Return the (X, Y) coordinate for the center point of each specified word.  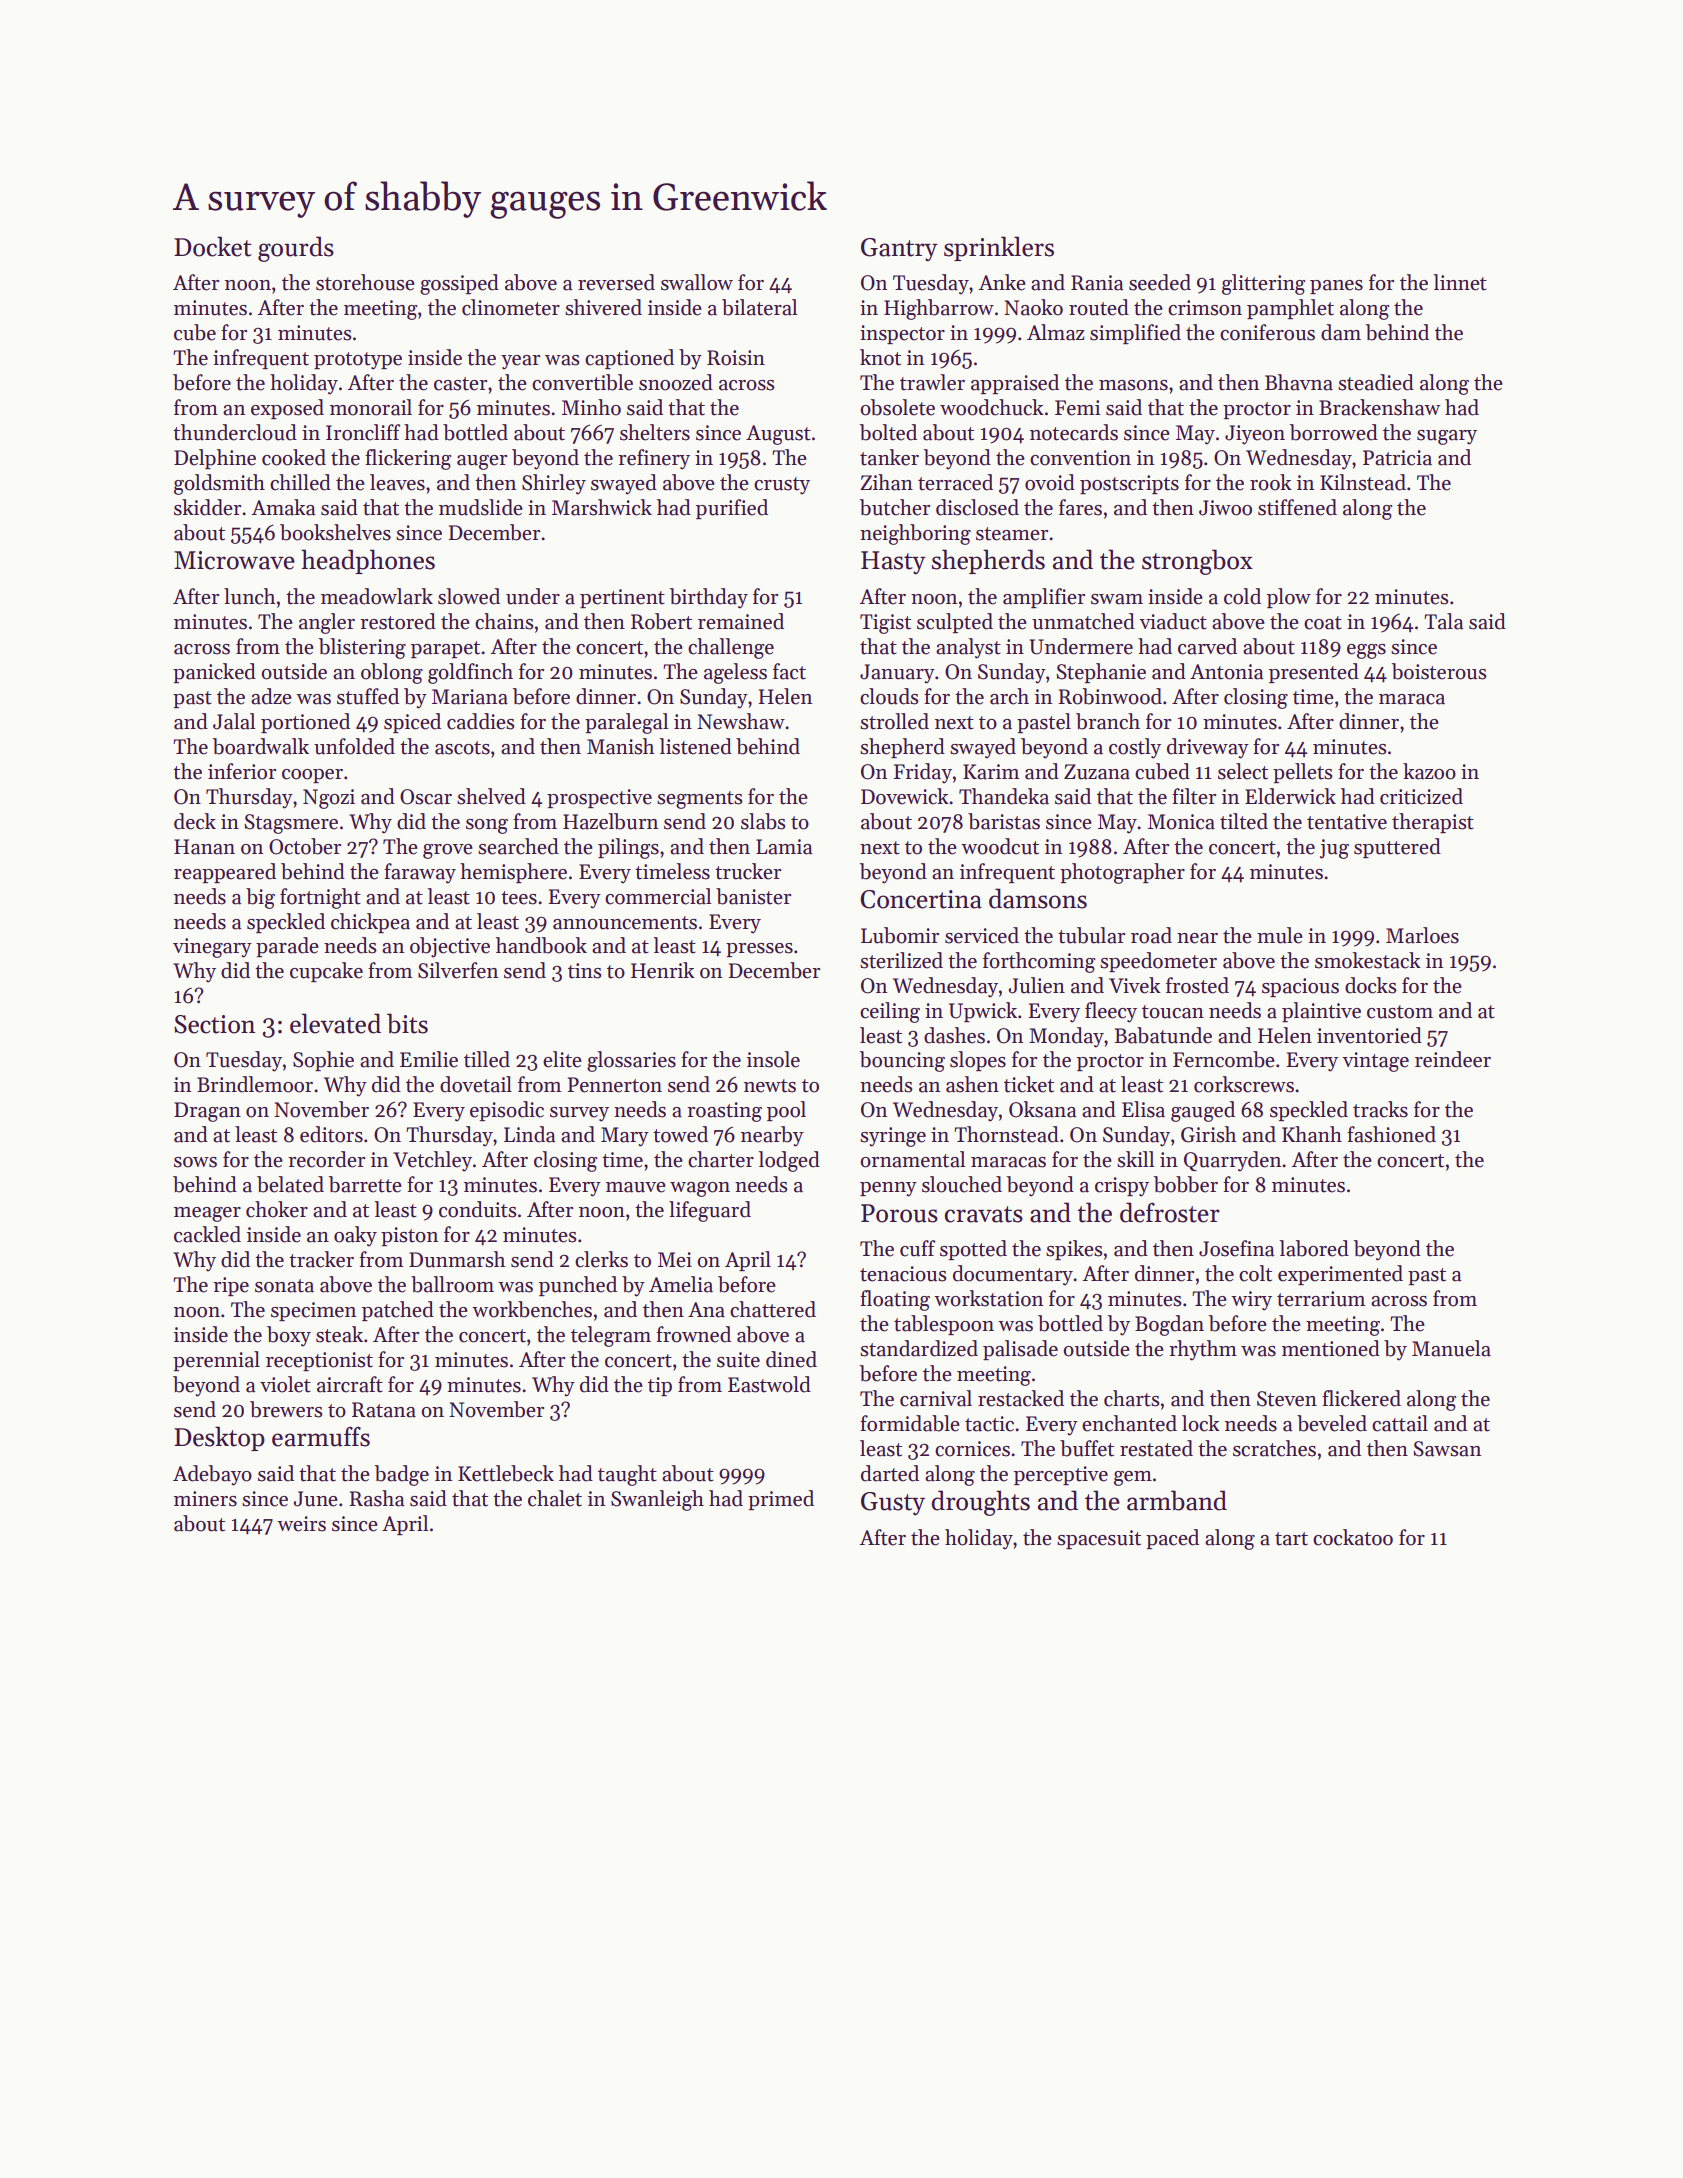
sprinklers (999, 248)
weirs (301, 1524)
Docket (213, 246)
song (487, 826)
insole (773, 1059)
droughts (980, 1503)
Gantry (899, 250)
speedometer (1158, 962)
